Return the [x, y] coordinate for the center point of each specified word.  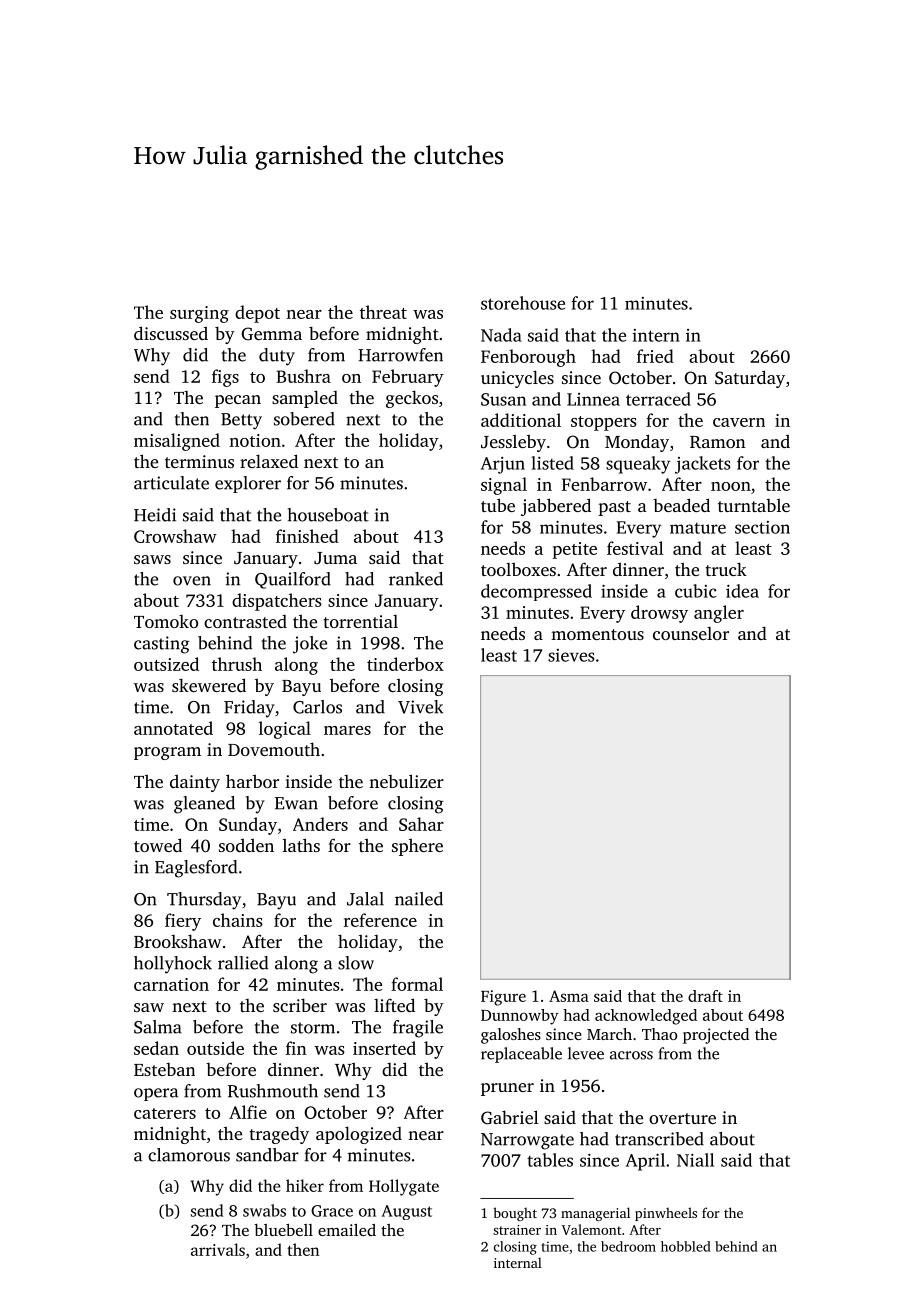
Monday [637, 443]
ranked [416, 579]
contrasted [245, 621]
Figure [503, 998]
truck [726, 569]
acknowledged [646, 1017]
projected [716, 1036]
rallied [243, 963]
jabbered [556, 507]
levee [586, 1053]
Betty [241, 421]
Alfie [248, 1112]
